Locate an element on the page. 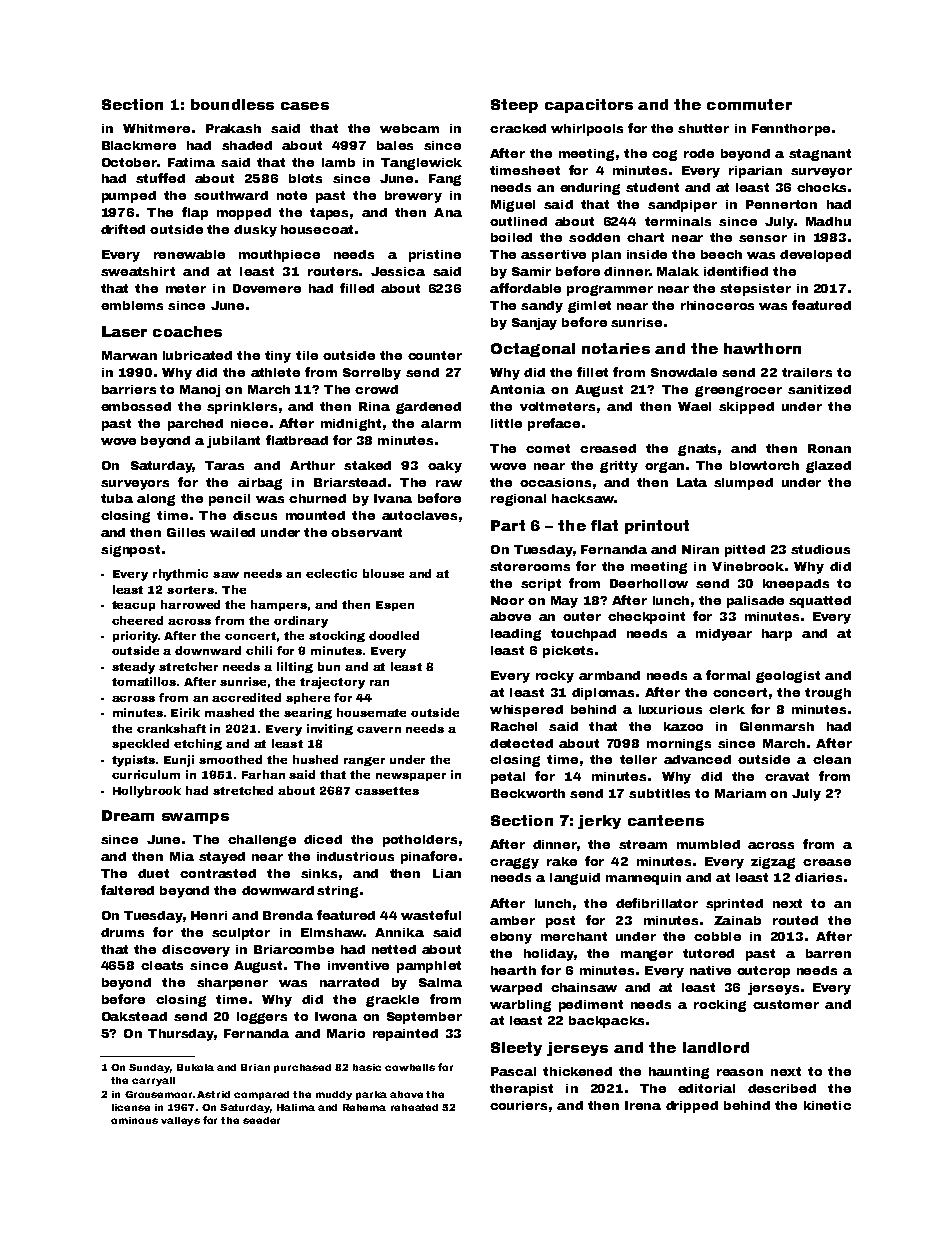  kinetic is located at coordinates (827, 1105).
